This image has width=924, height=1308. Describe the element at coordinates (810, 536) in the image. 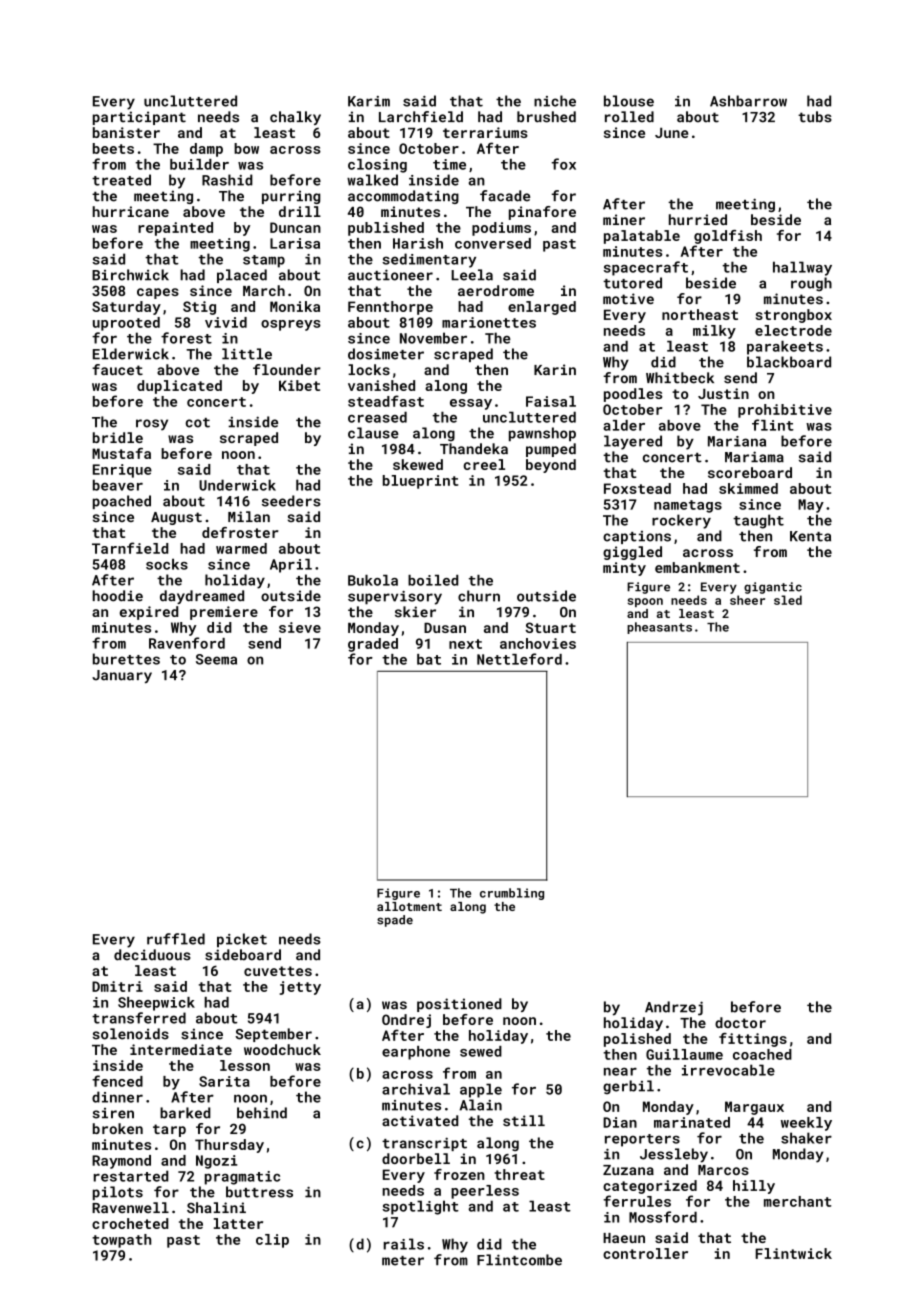

I see `Kenta` at that location.
